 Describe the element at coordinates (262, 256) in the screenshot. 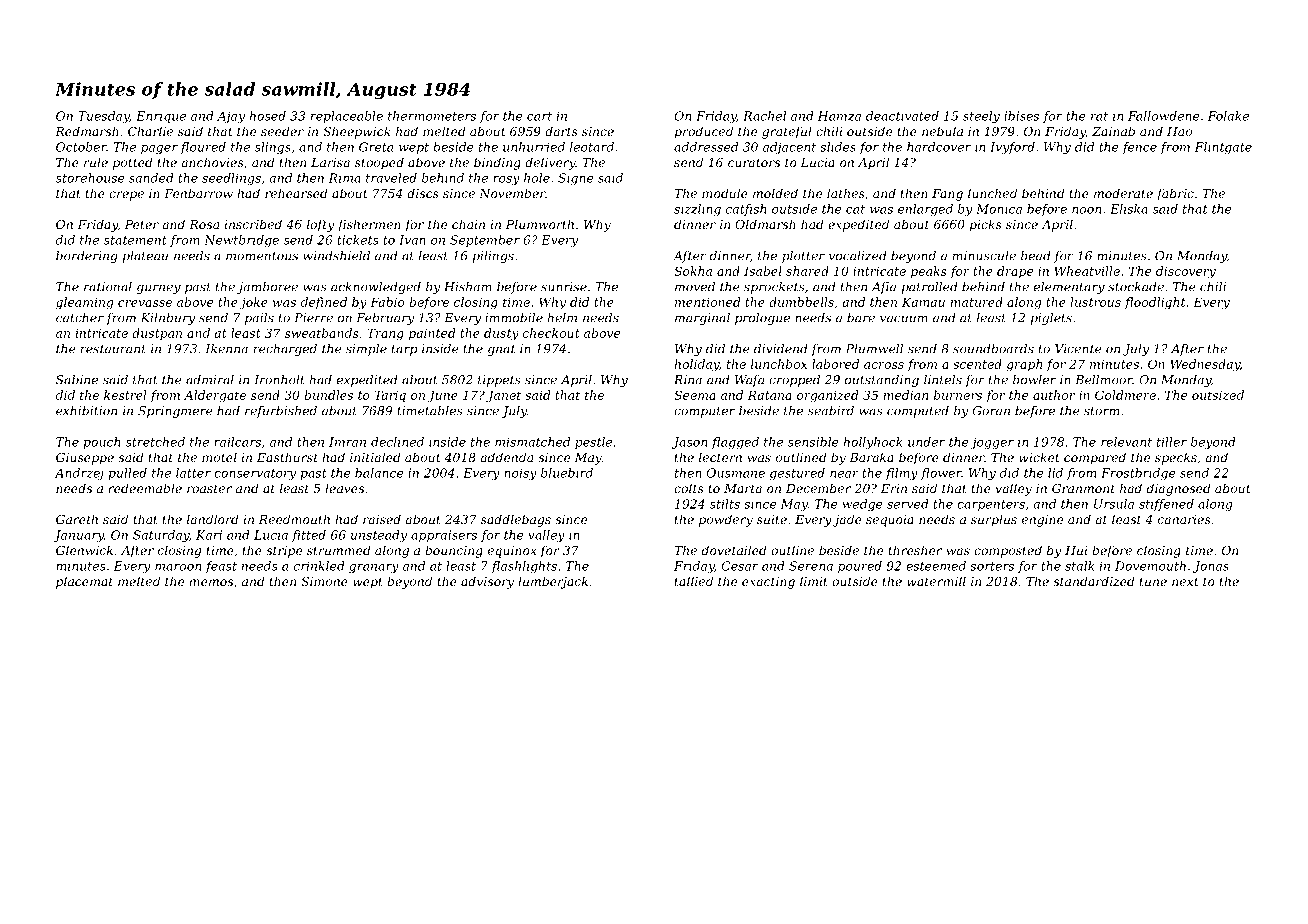

I see `momentous` at that location.
